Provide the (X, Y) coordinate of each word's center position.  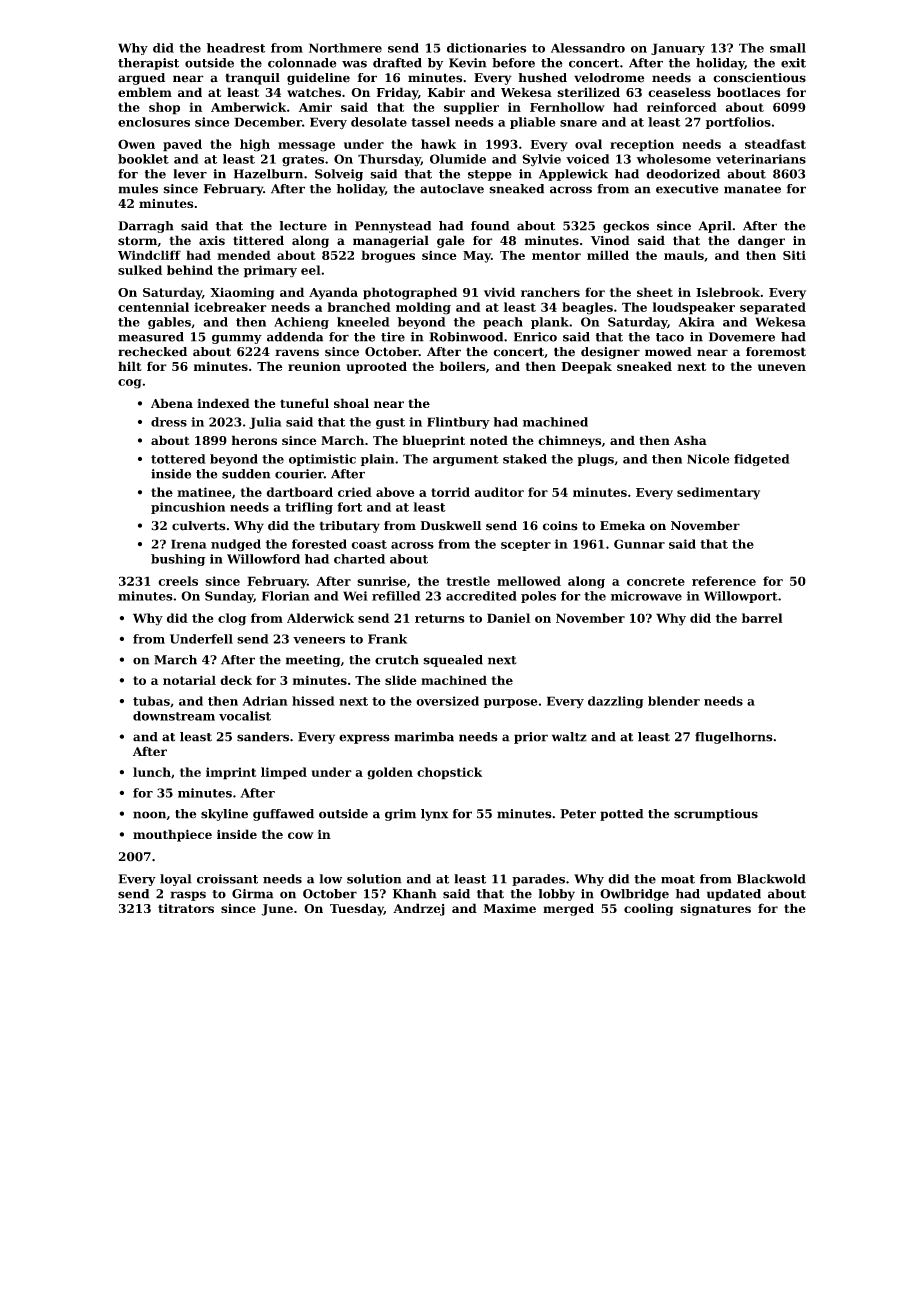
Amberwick (248, 107)
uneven (782, 367)
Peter (578, 814)
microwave (646, 596)
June (277, 910)
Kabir (446, 92)
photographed (410, 293)
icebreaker (230, 307)
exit (793, 63)
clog (232, 619)
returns (440, 618)
